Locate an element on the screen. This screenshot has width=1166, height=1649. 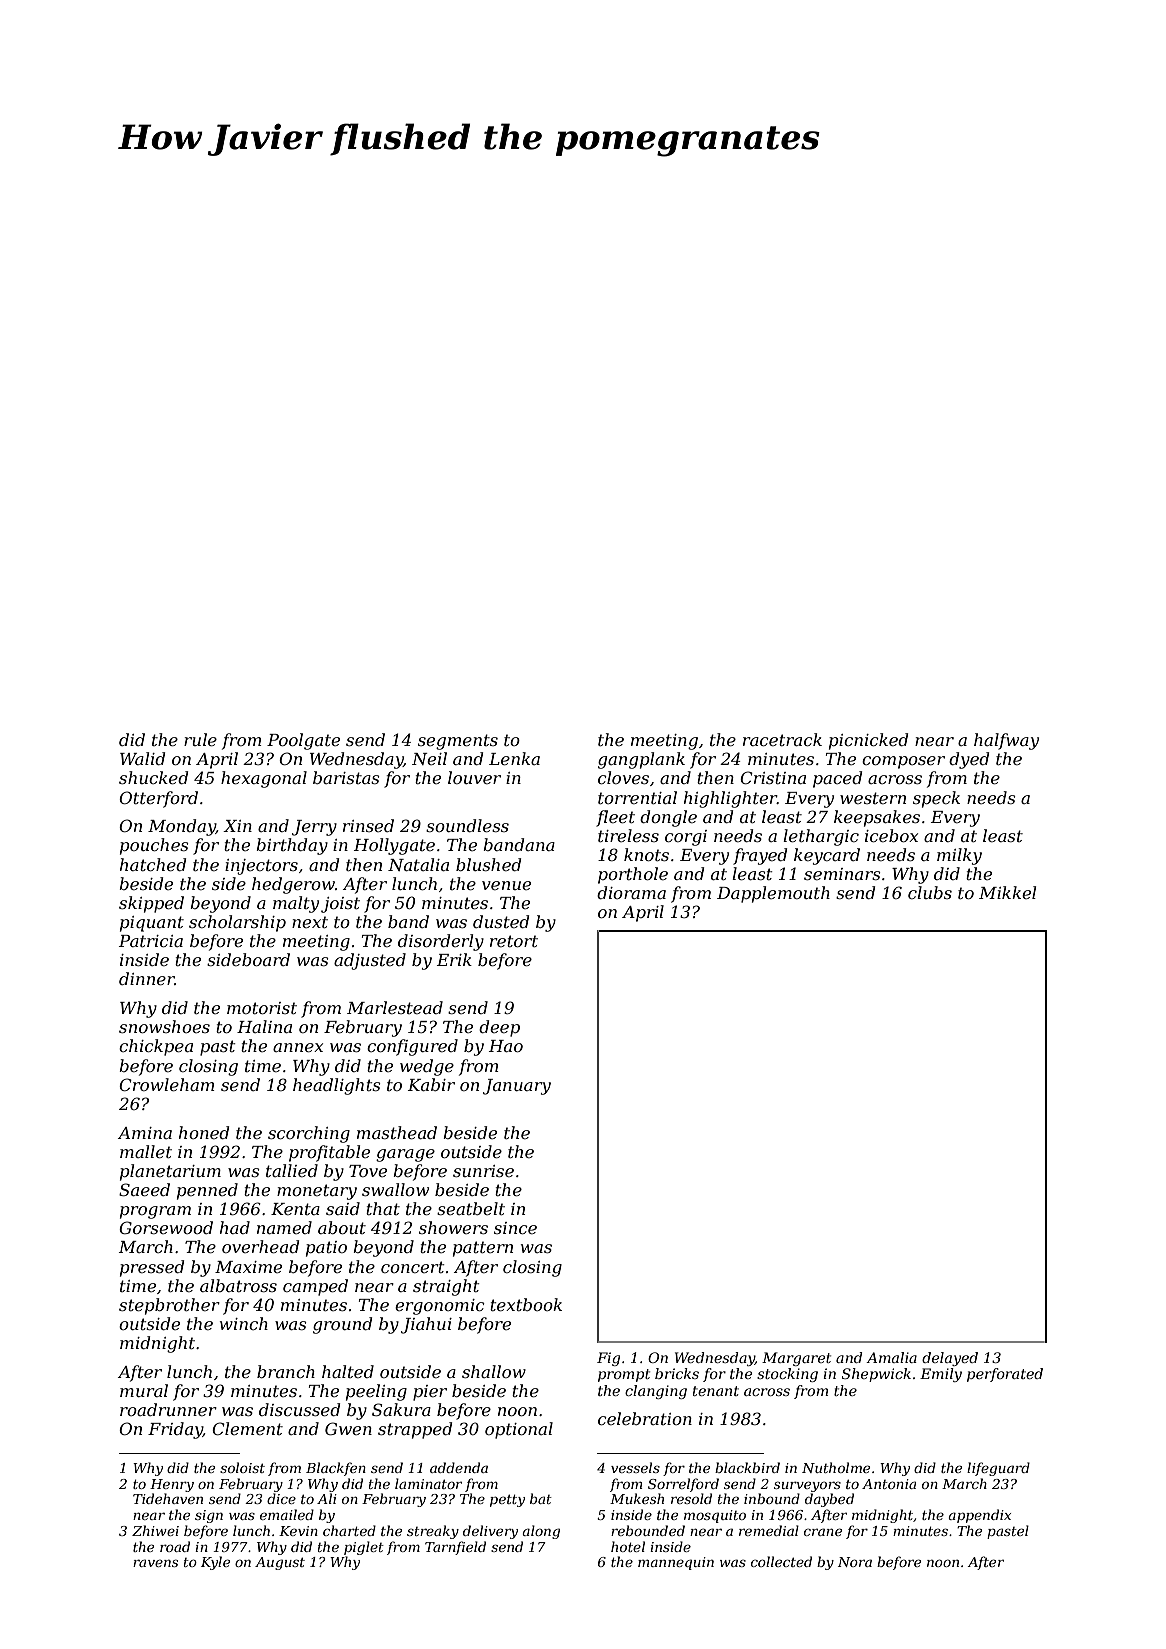
tireless is located at coordinates (628, 835).
